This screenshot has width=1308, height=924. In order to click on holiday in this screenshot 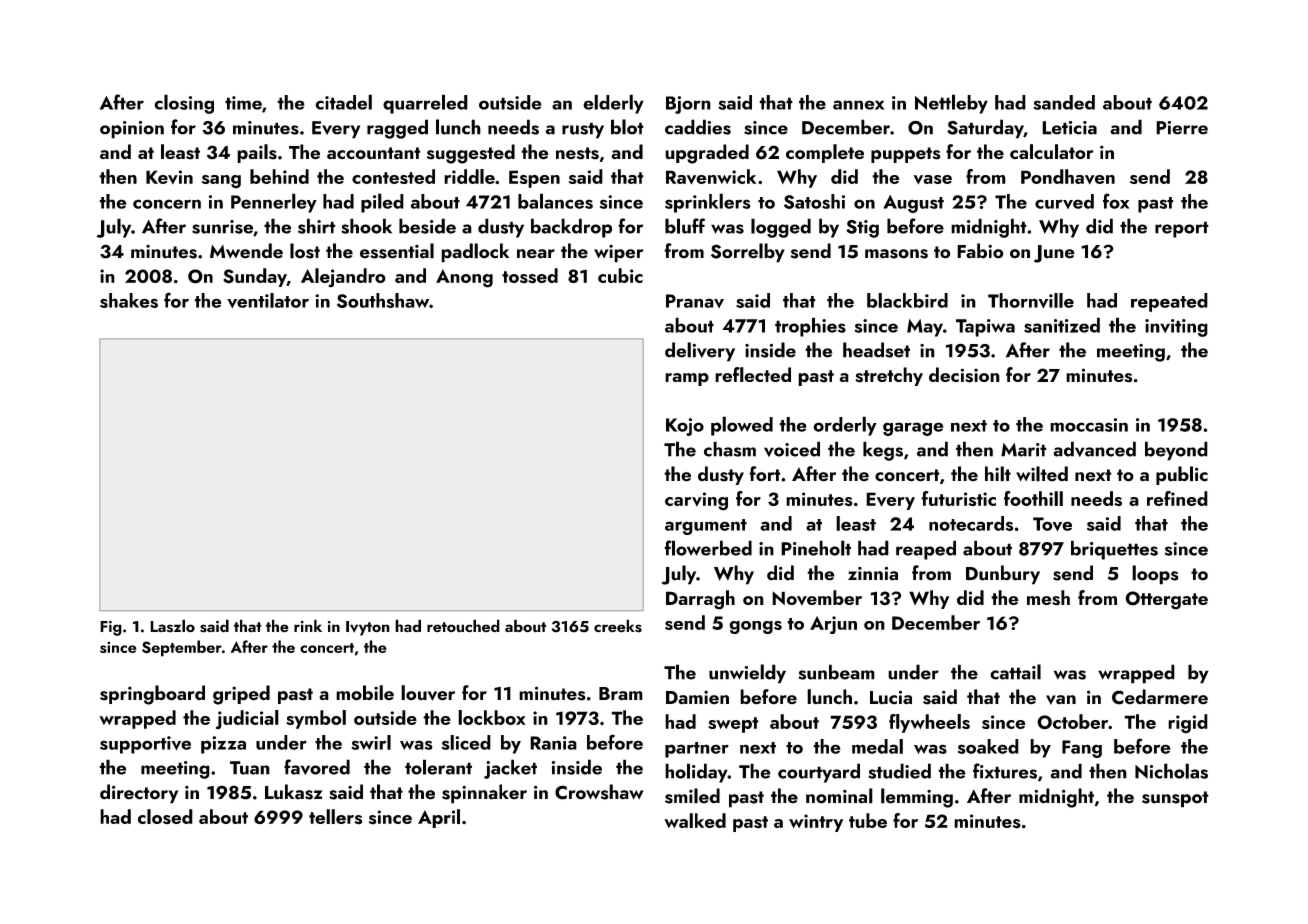, I will do `click(696, 773)`.
